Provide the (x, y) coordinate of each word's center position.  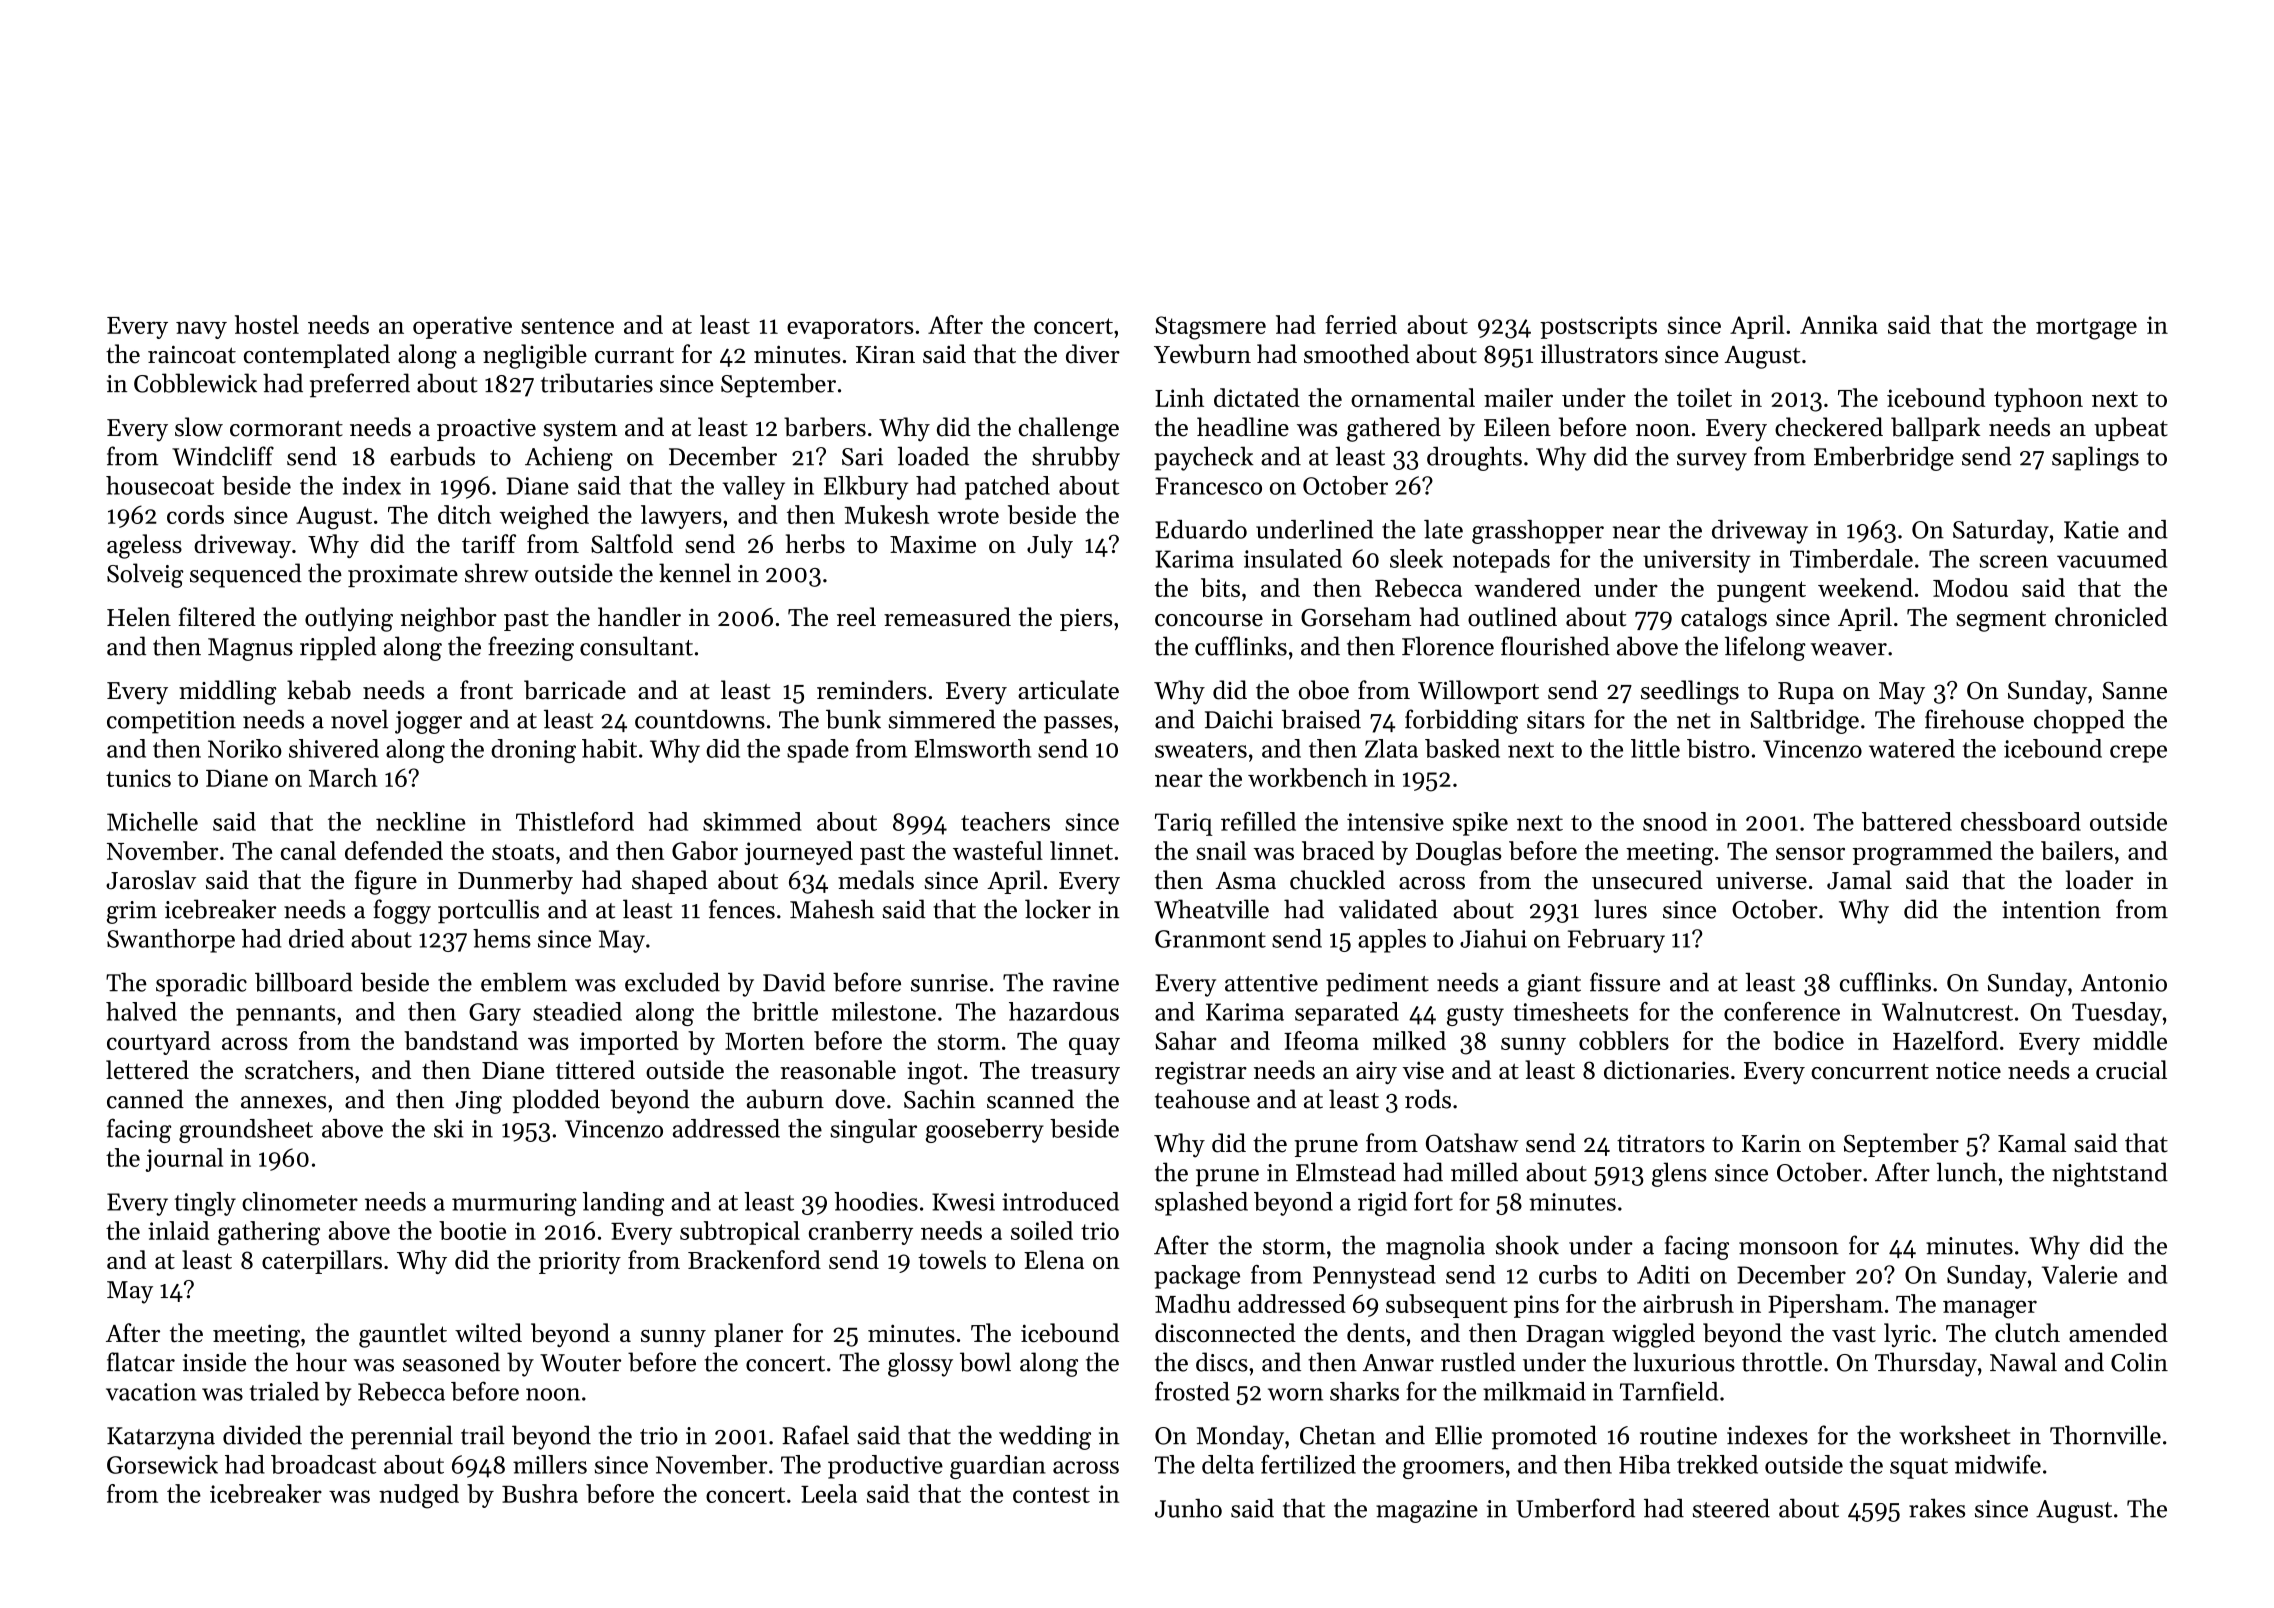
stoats (523, 852)
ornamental (1413, 397)
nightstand (2110, 1174)
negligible (535, 356)
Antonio (2124, 983)
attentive (1271, 983)
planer (748, 1335)
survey (1712, 462)
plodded (556, 1101)
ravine (1086, 983)
